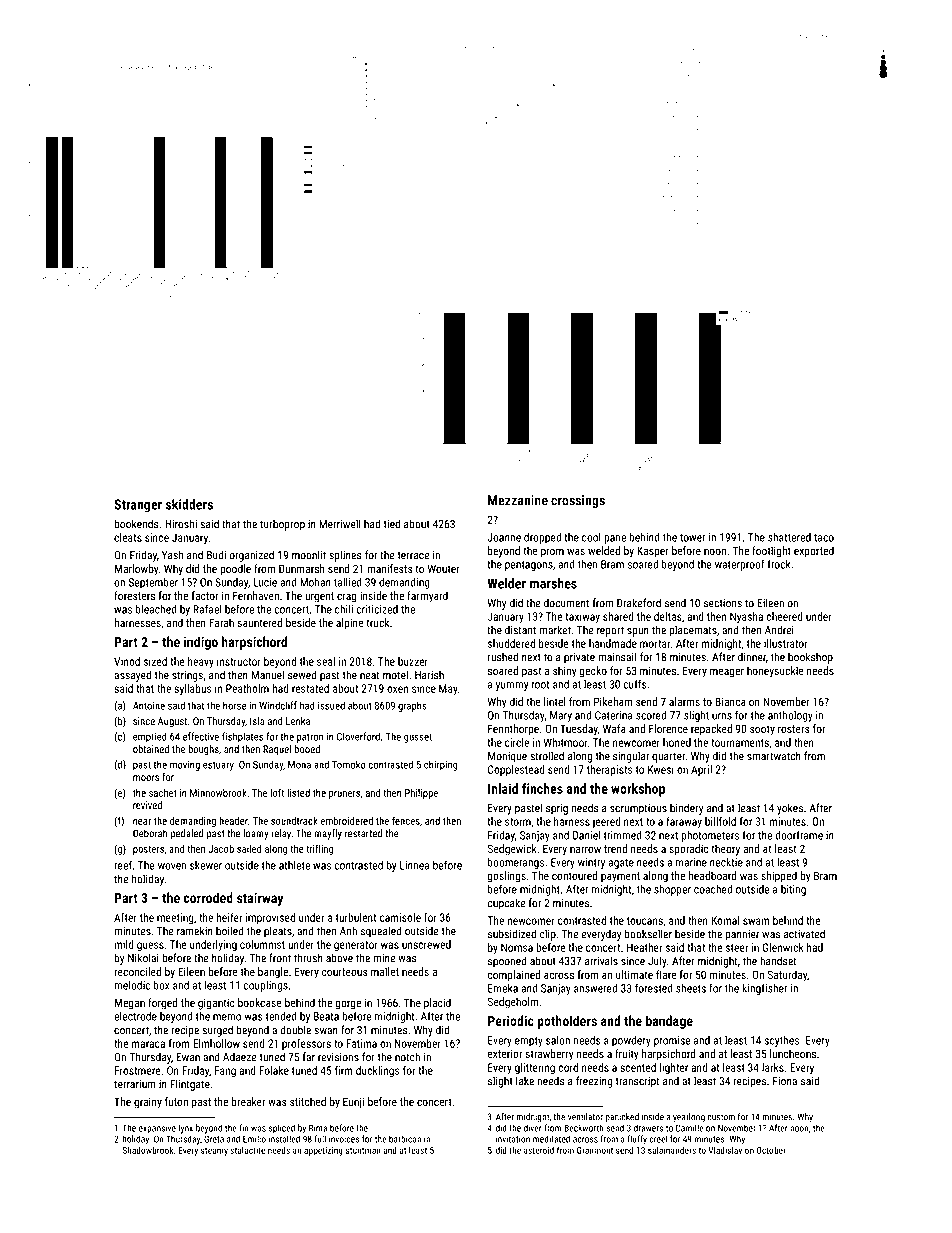 The width and height of the screenshot is (952, 1233). I want to click on moving, so click(185, 766).
